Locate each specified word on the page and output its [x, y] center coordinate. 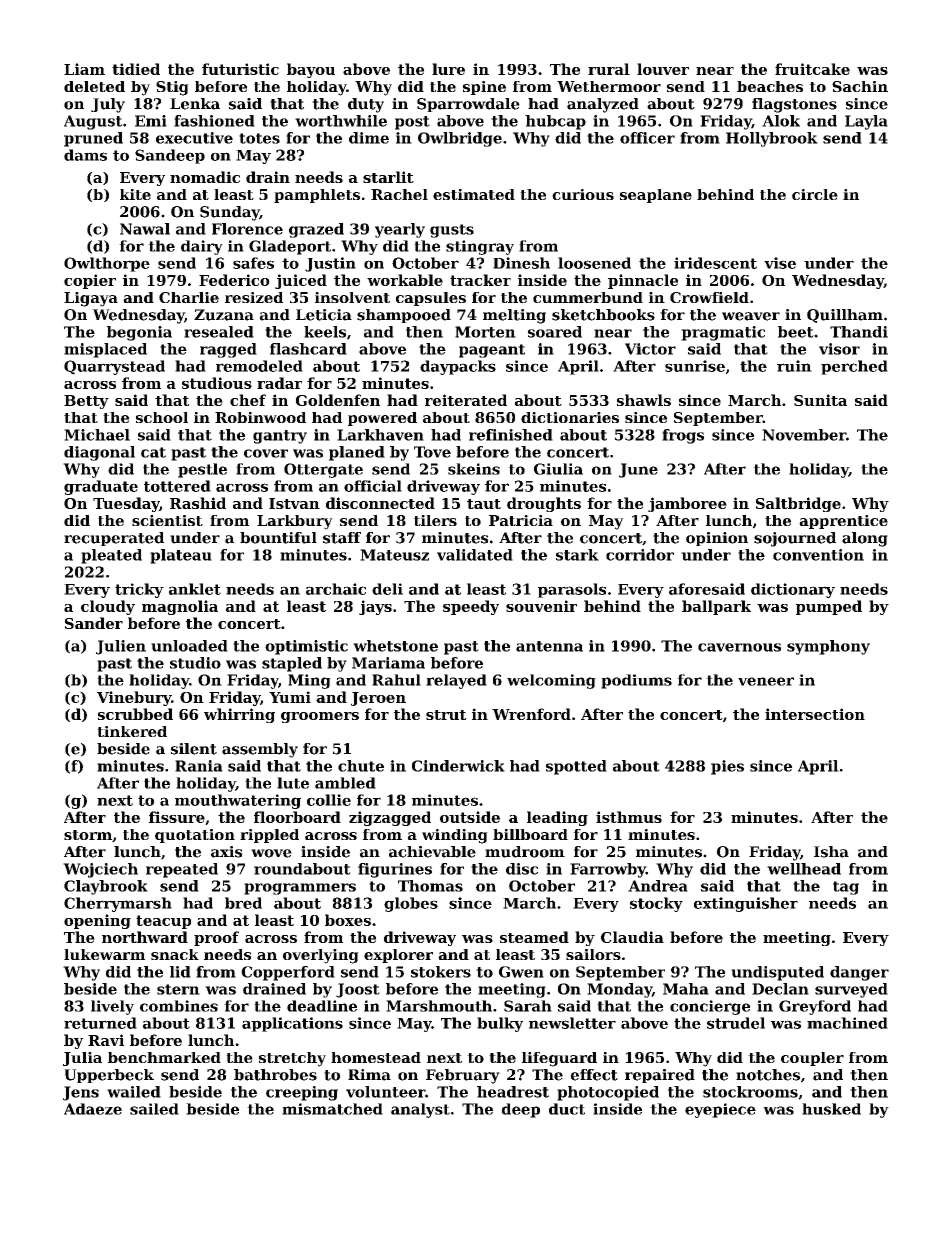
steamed [534, 937]
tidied [136, 69]
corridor [640, 555]
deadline [322, 1006]
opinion [717, 539]
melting [514, 316]
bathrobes [275, 1075]
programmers [300, 889]
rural [609, 69]
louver [663, 69]
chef [248, 400]
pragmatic [723, 333]
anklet [195, 589]
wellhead [804, 869]
